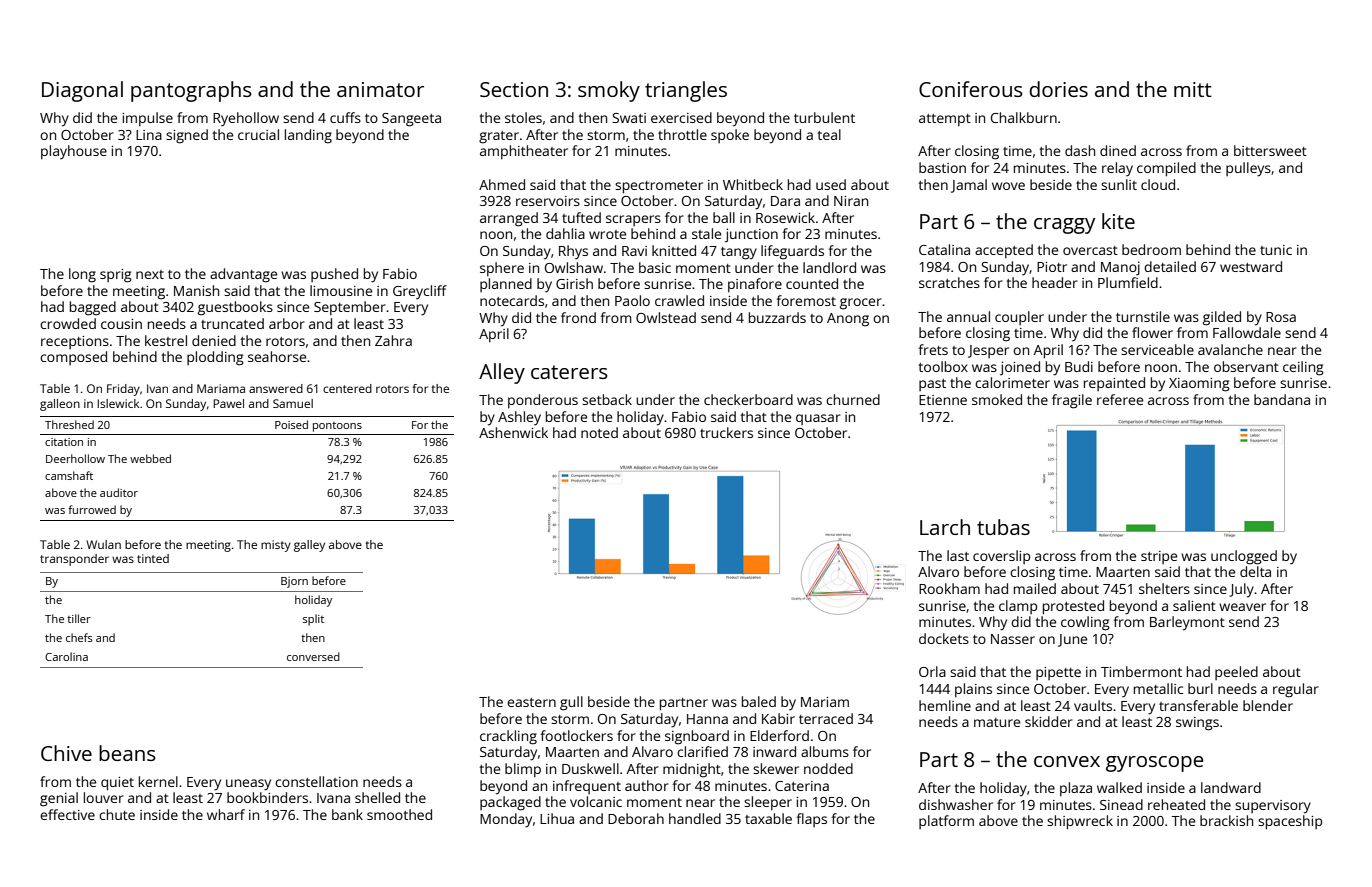 The width and height of the image is (1372, 887). What do you see at coordinates (1193, 89) in the image?
I see `mitt` at bounding box center [1193, 89].
